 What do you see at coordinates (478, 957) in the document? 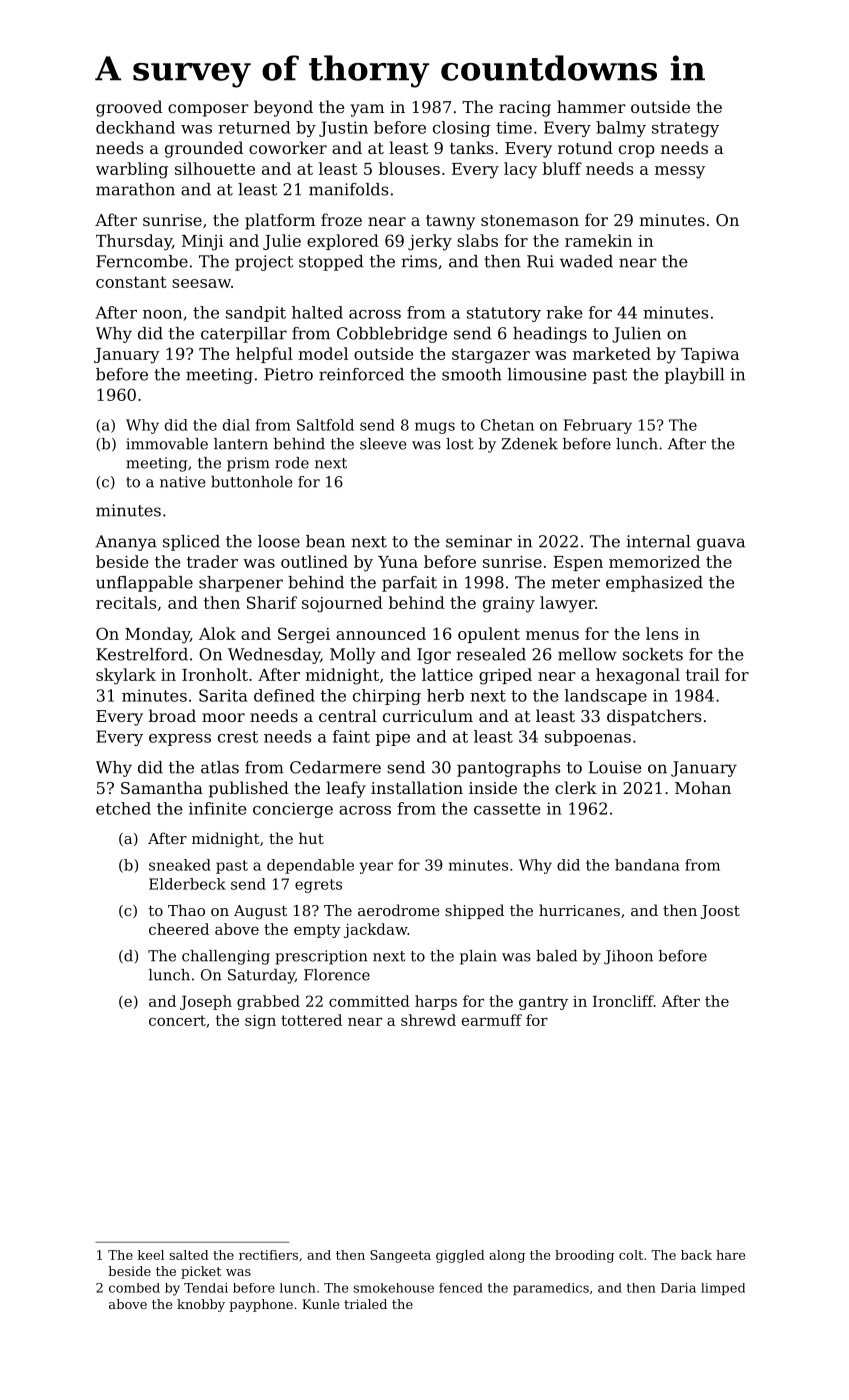
I see `plain` at bounding box center [478, 957].
